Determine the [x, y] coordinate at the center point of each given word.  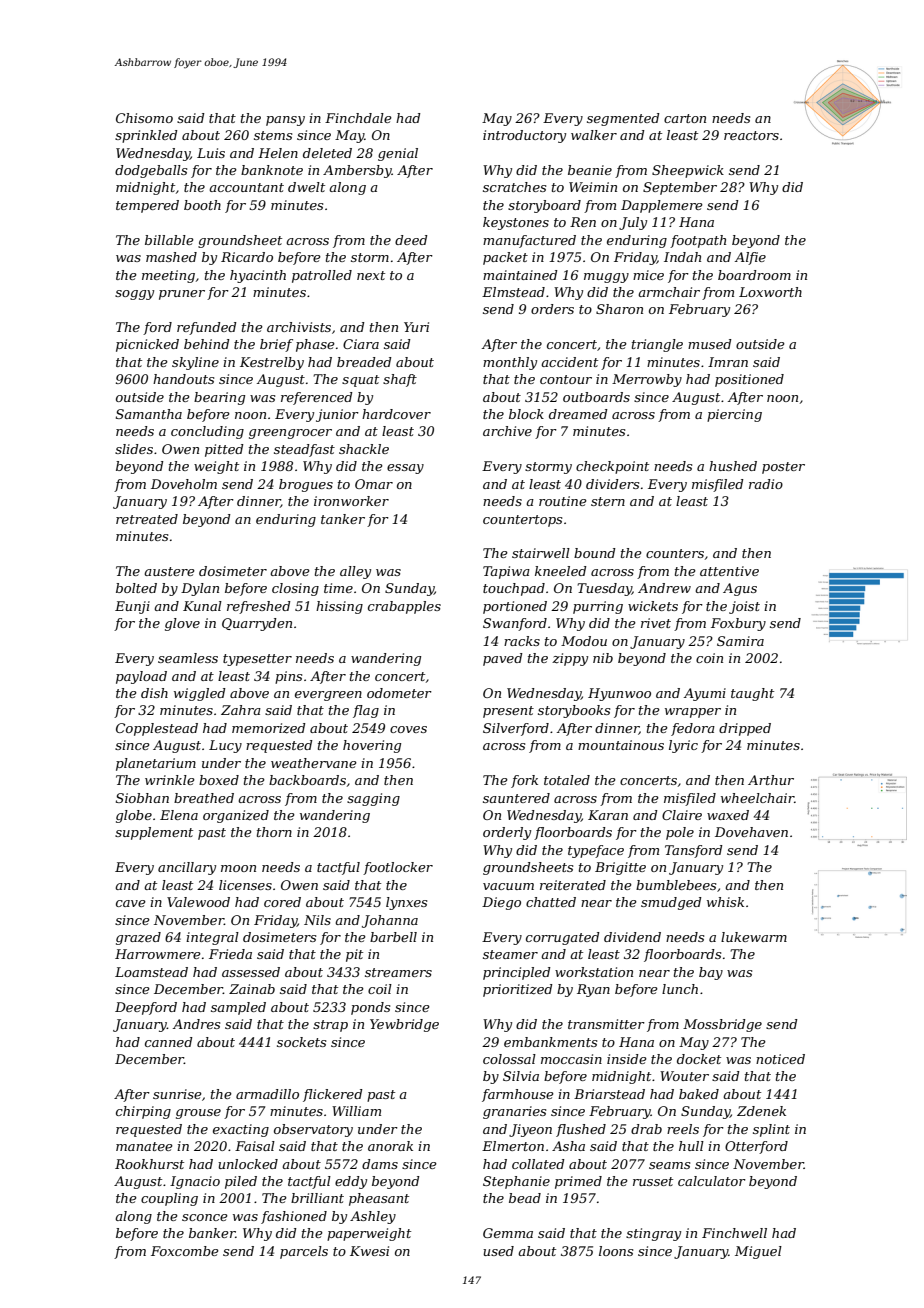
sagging [373, 799]
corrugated [563, 938]
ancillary [187, 868]
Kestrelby [272, 363]
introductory [524, 136]
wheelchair [757, 798]
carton [685, 118]
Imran [728, 362]
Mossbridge [722, 1025]
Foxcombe [185, 1251]
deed [411, 240]
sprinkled [146, 136]
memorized [269, 728]
